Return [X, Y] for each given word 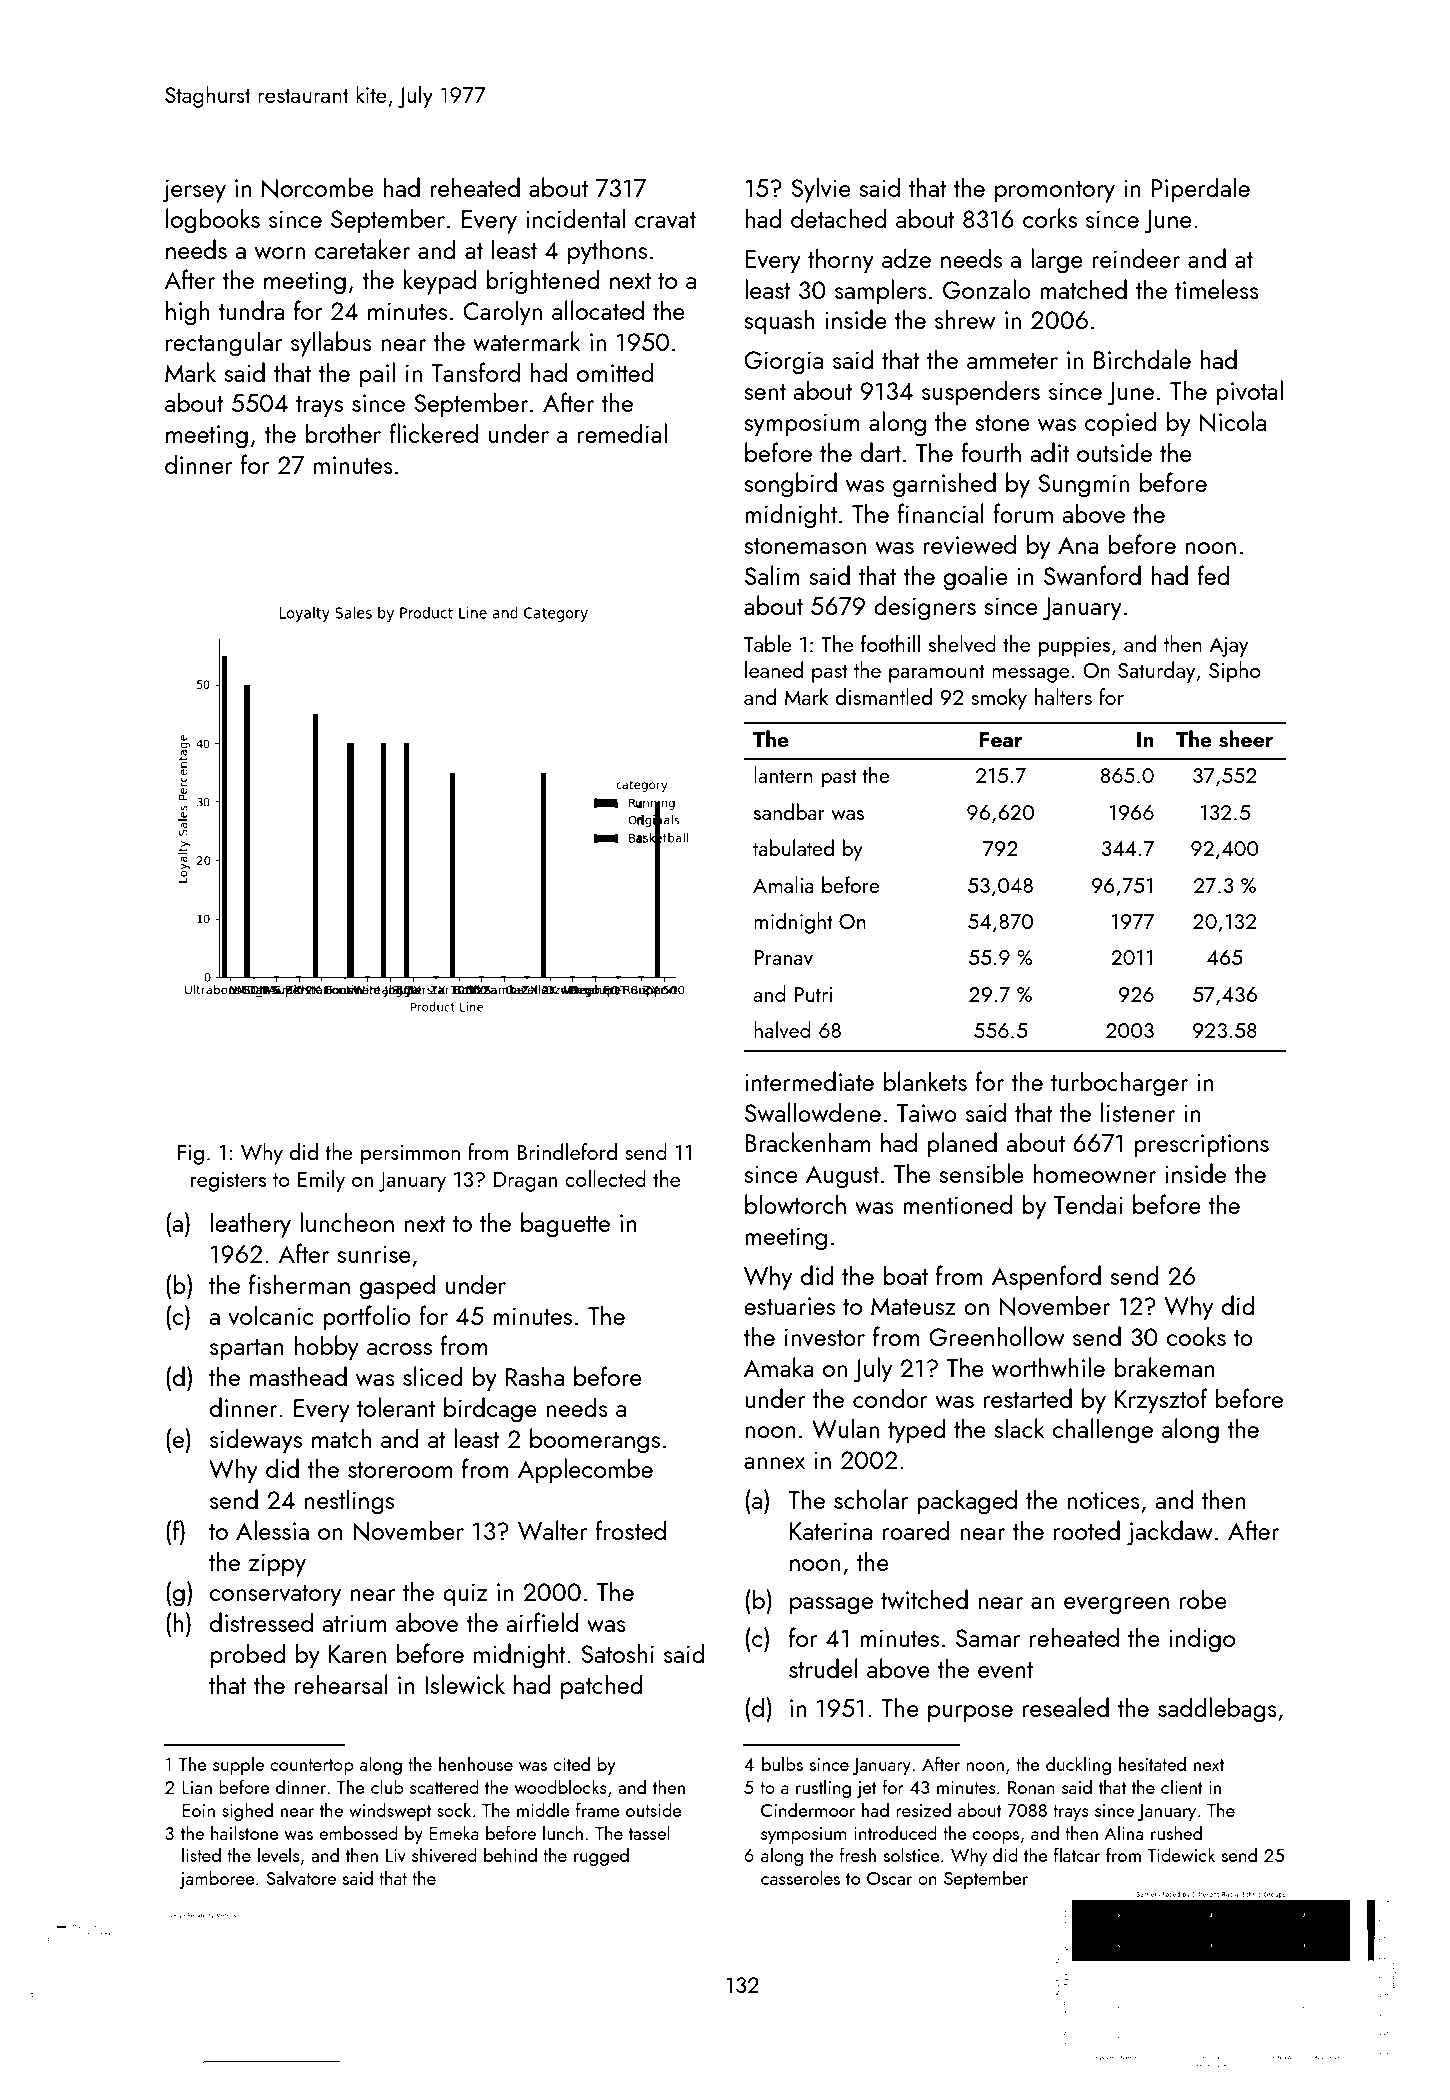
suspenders [981, 393]
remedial [622, 433]
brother [343, 433]
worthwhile [1048, 1367]
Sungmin [1083, 486]
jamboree [217, 1879]
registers [228, 1182]
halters [1063, 696]
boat [905, 1275]
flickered [433, 433]
